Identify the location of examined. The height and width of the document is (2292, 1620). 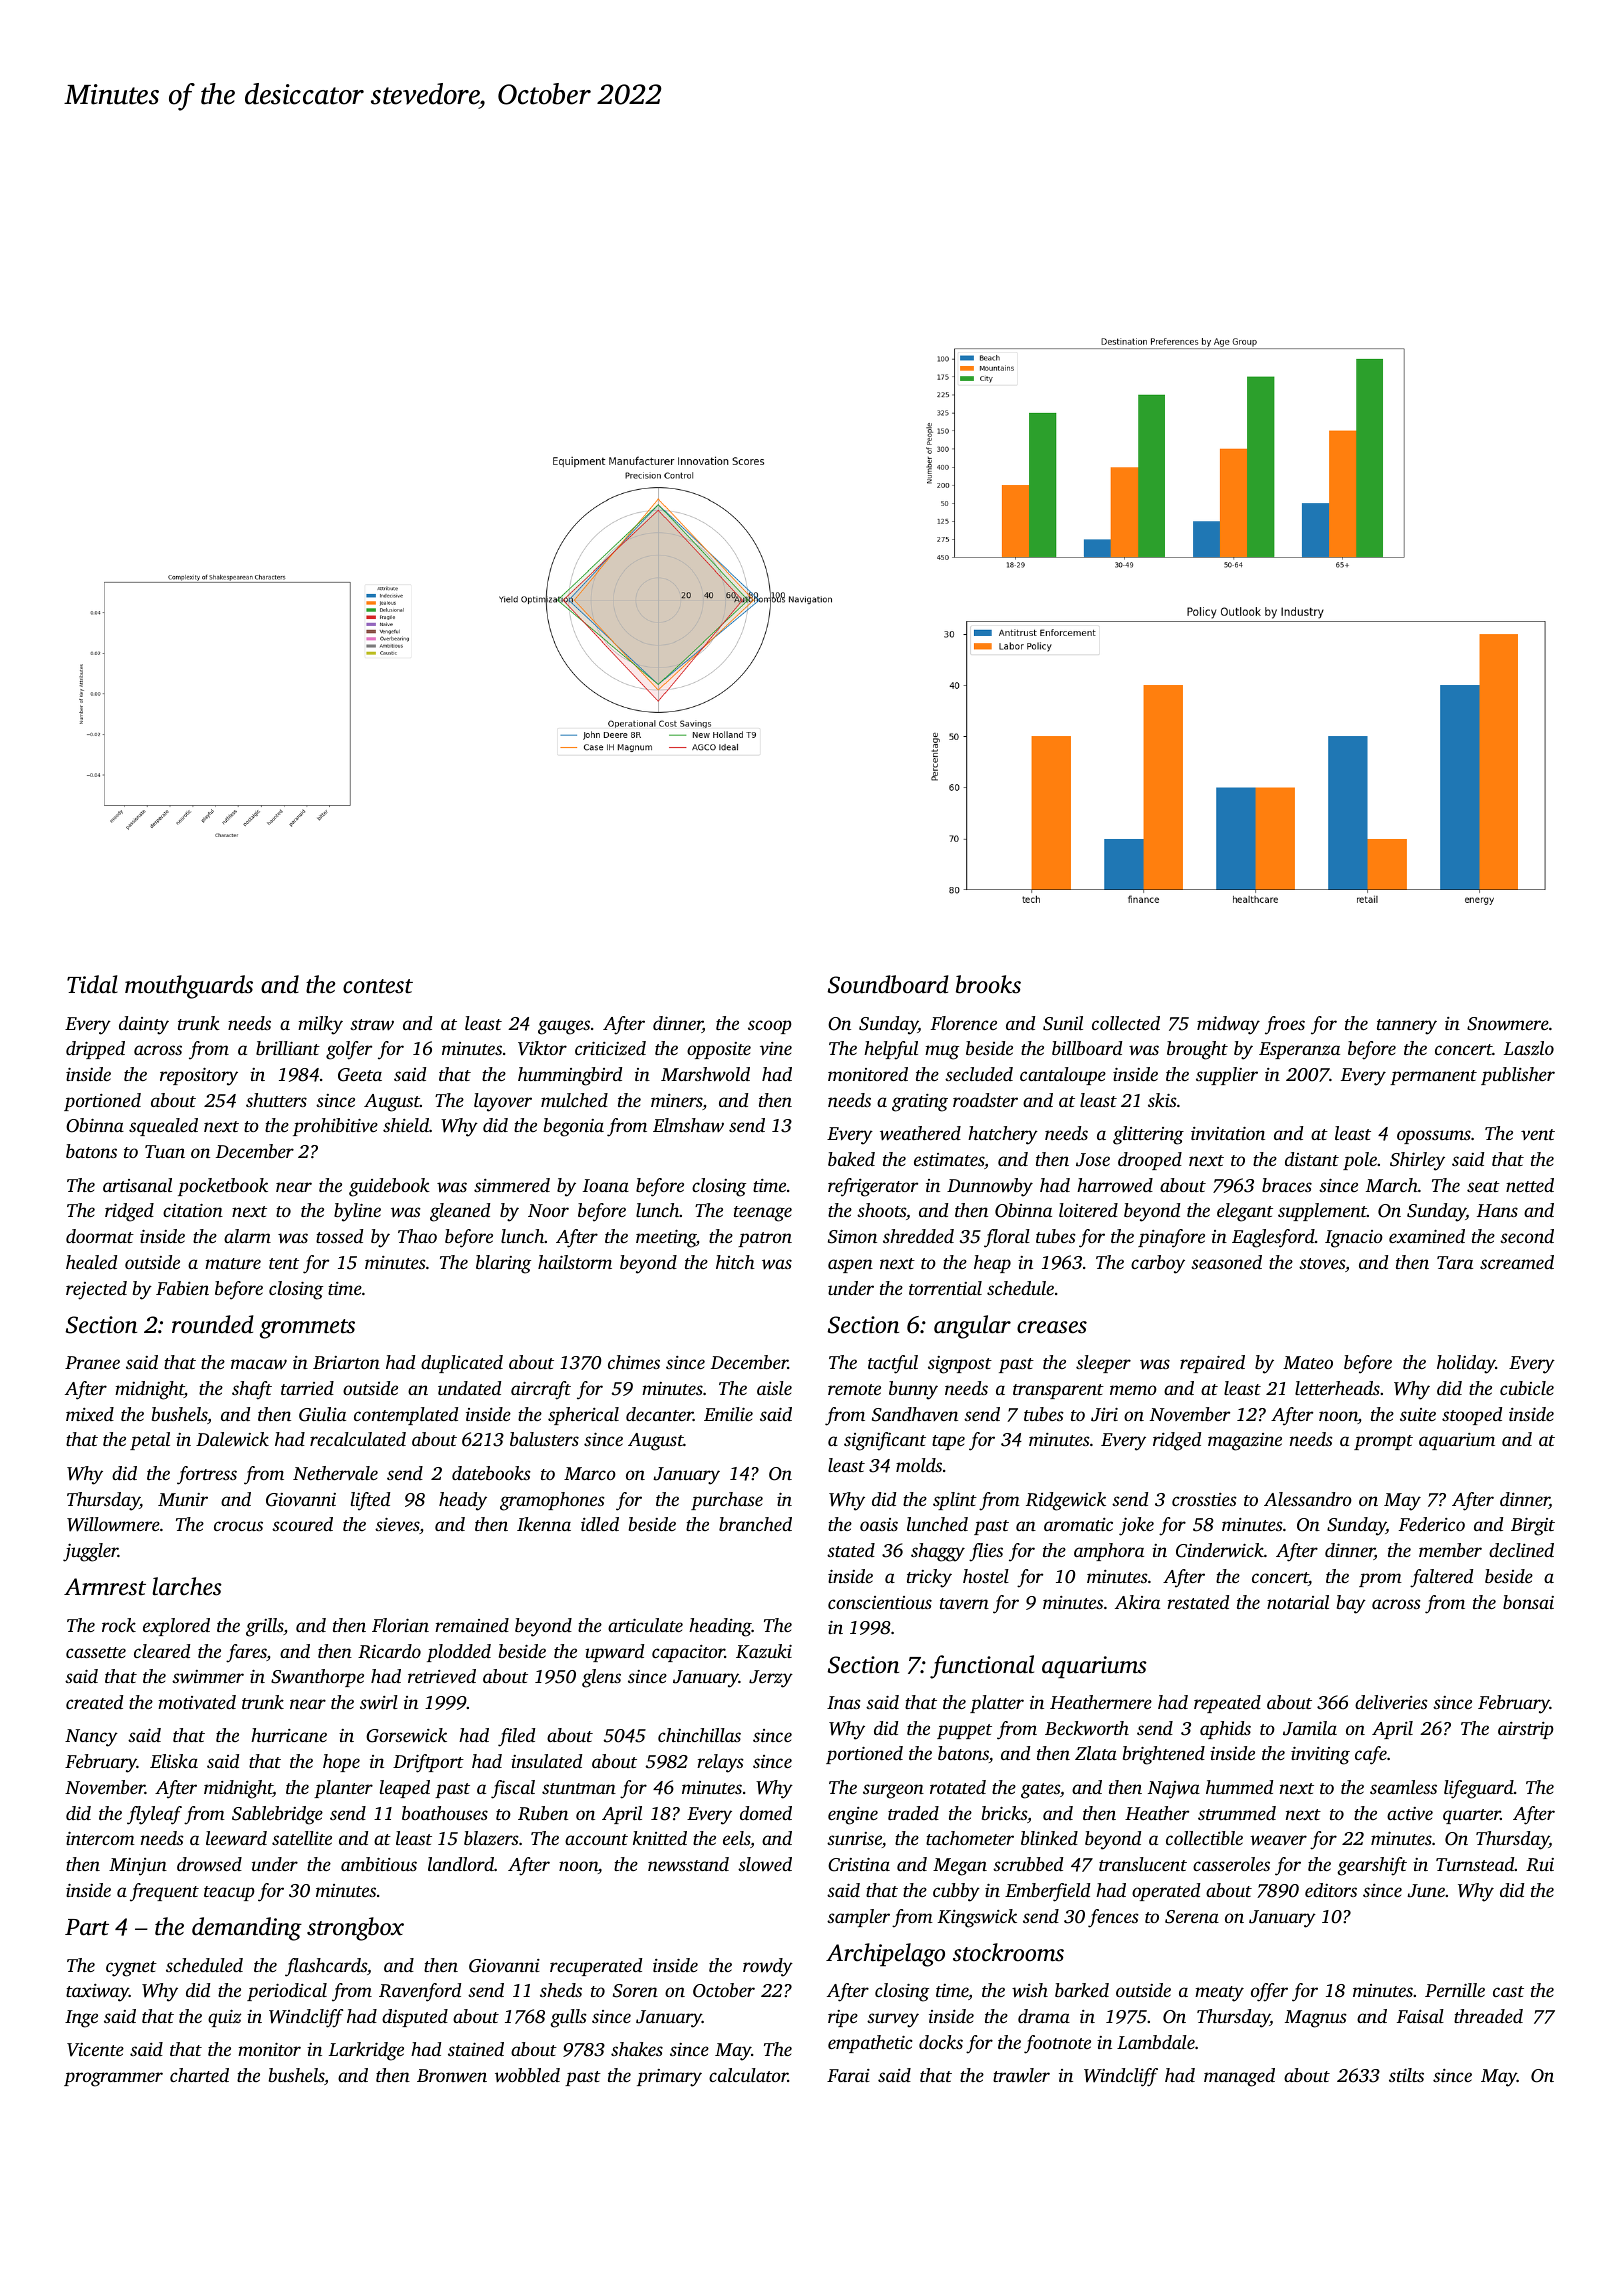
(1427, 1236).
